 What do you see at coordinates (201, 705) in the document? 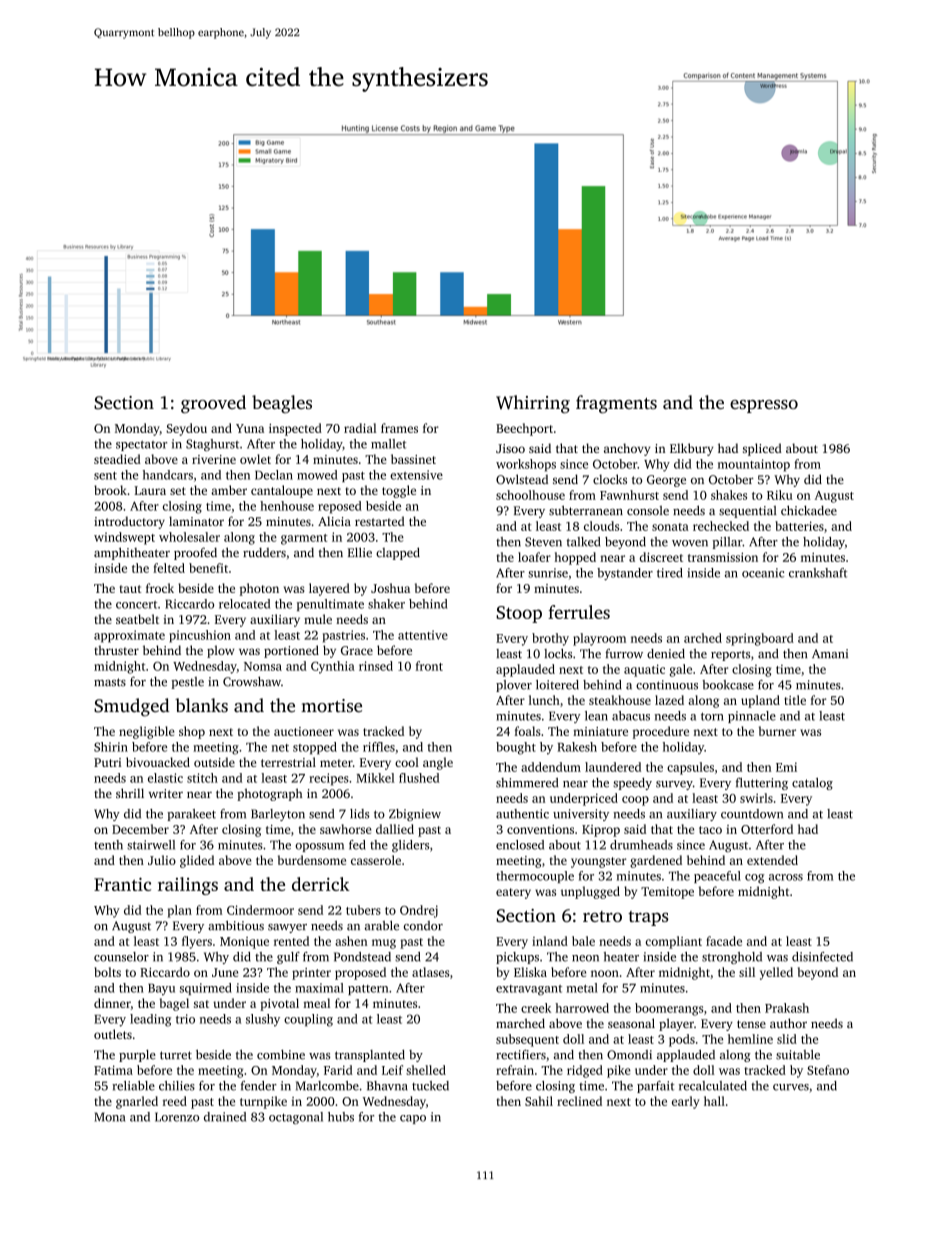
I see `blanks` at bounding box center [201, 705].
